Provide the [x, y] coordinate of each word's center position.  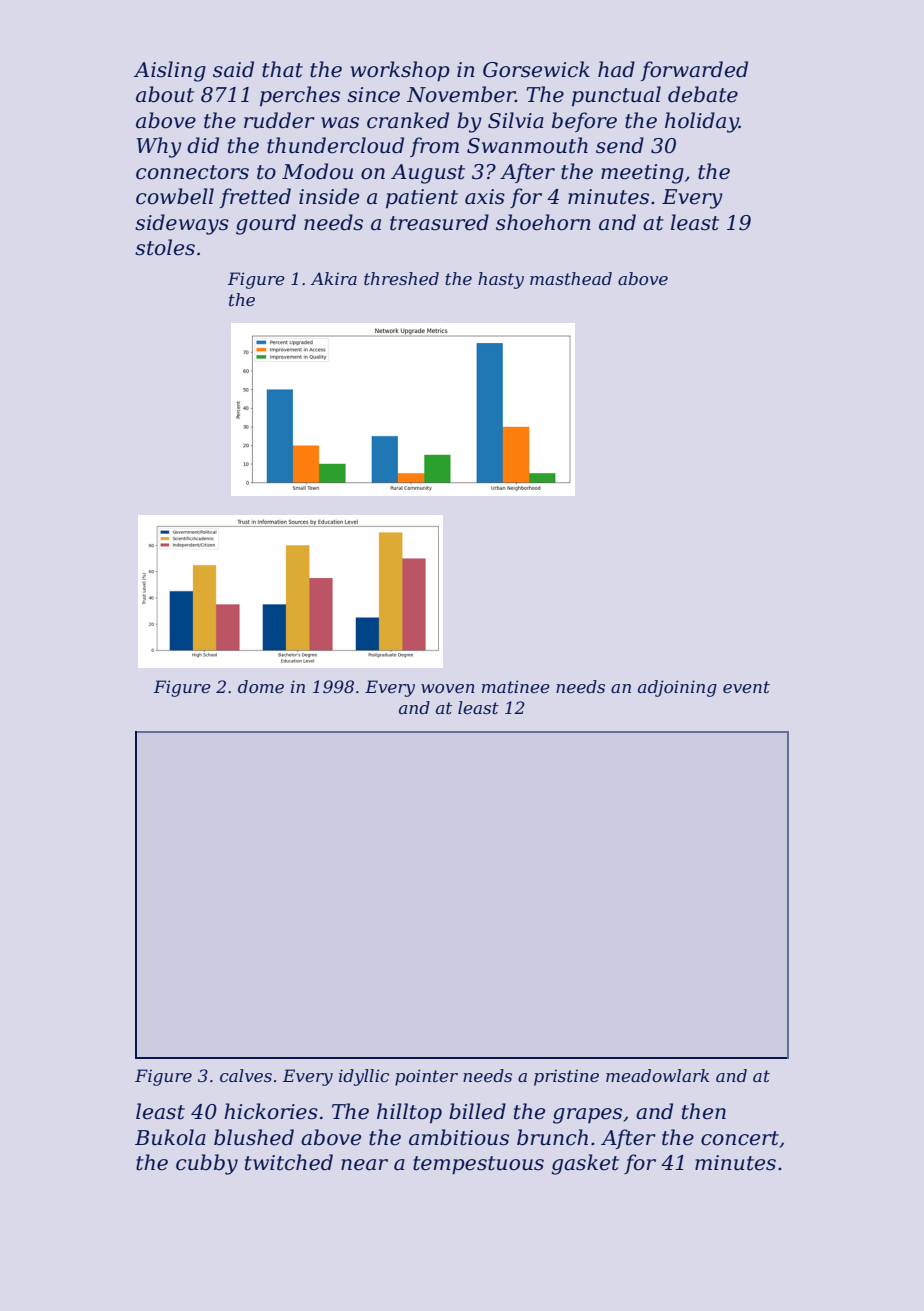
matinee [516, 686]
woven [448, 688]
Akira [333, 278]
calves [246, 1075]
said [233, 69]
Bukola [170, 1137]
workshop [400, 71]
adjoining [677, 688]
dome [261, 686]
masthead [571, 278]
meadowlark [658, 1075]
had [616, 69]
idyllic [364, 1077]
